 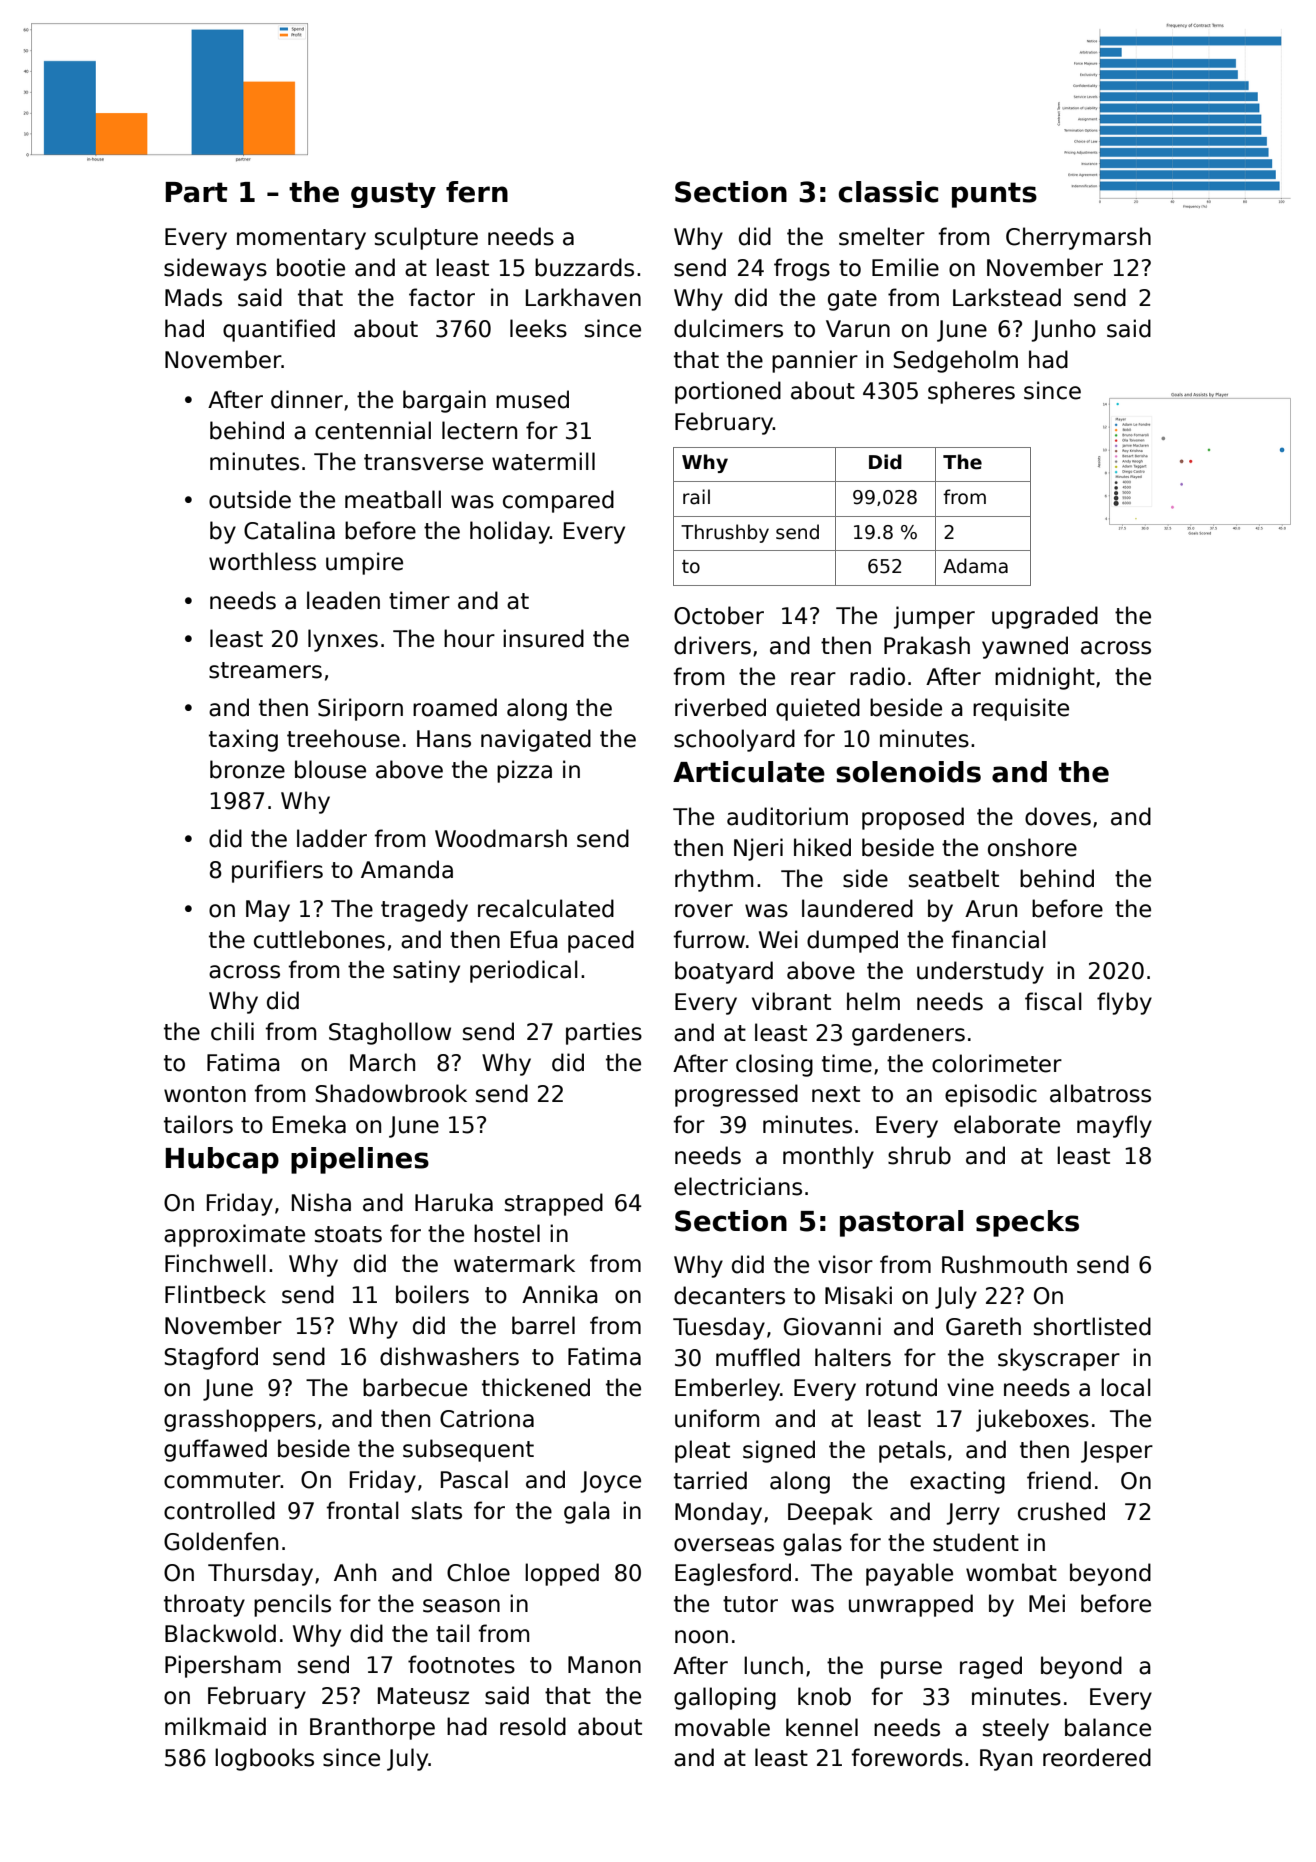 I want to click on punts, so click(x=994, y=195).
